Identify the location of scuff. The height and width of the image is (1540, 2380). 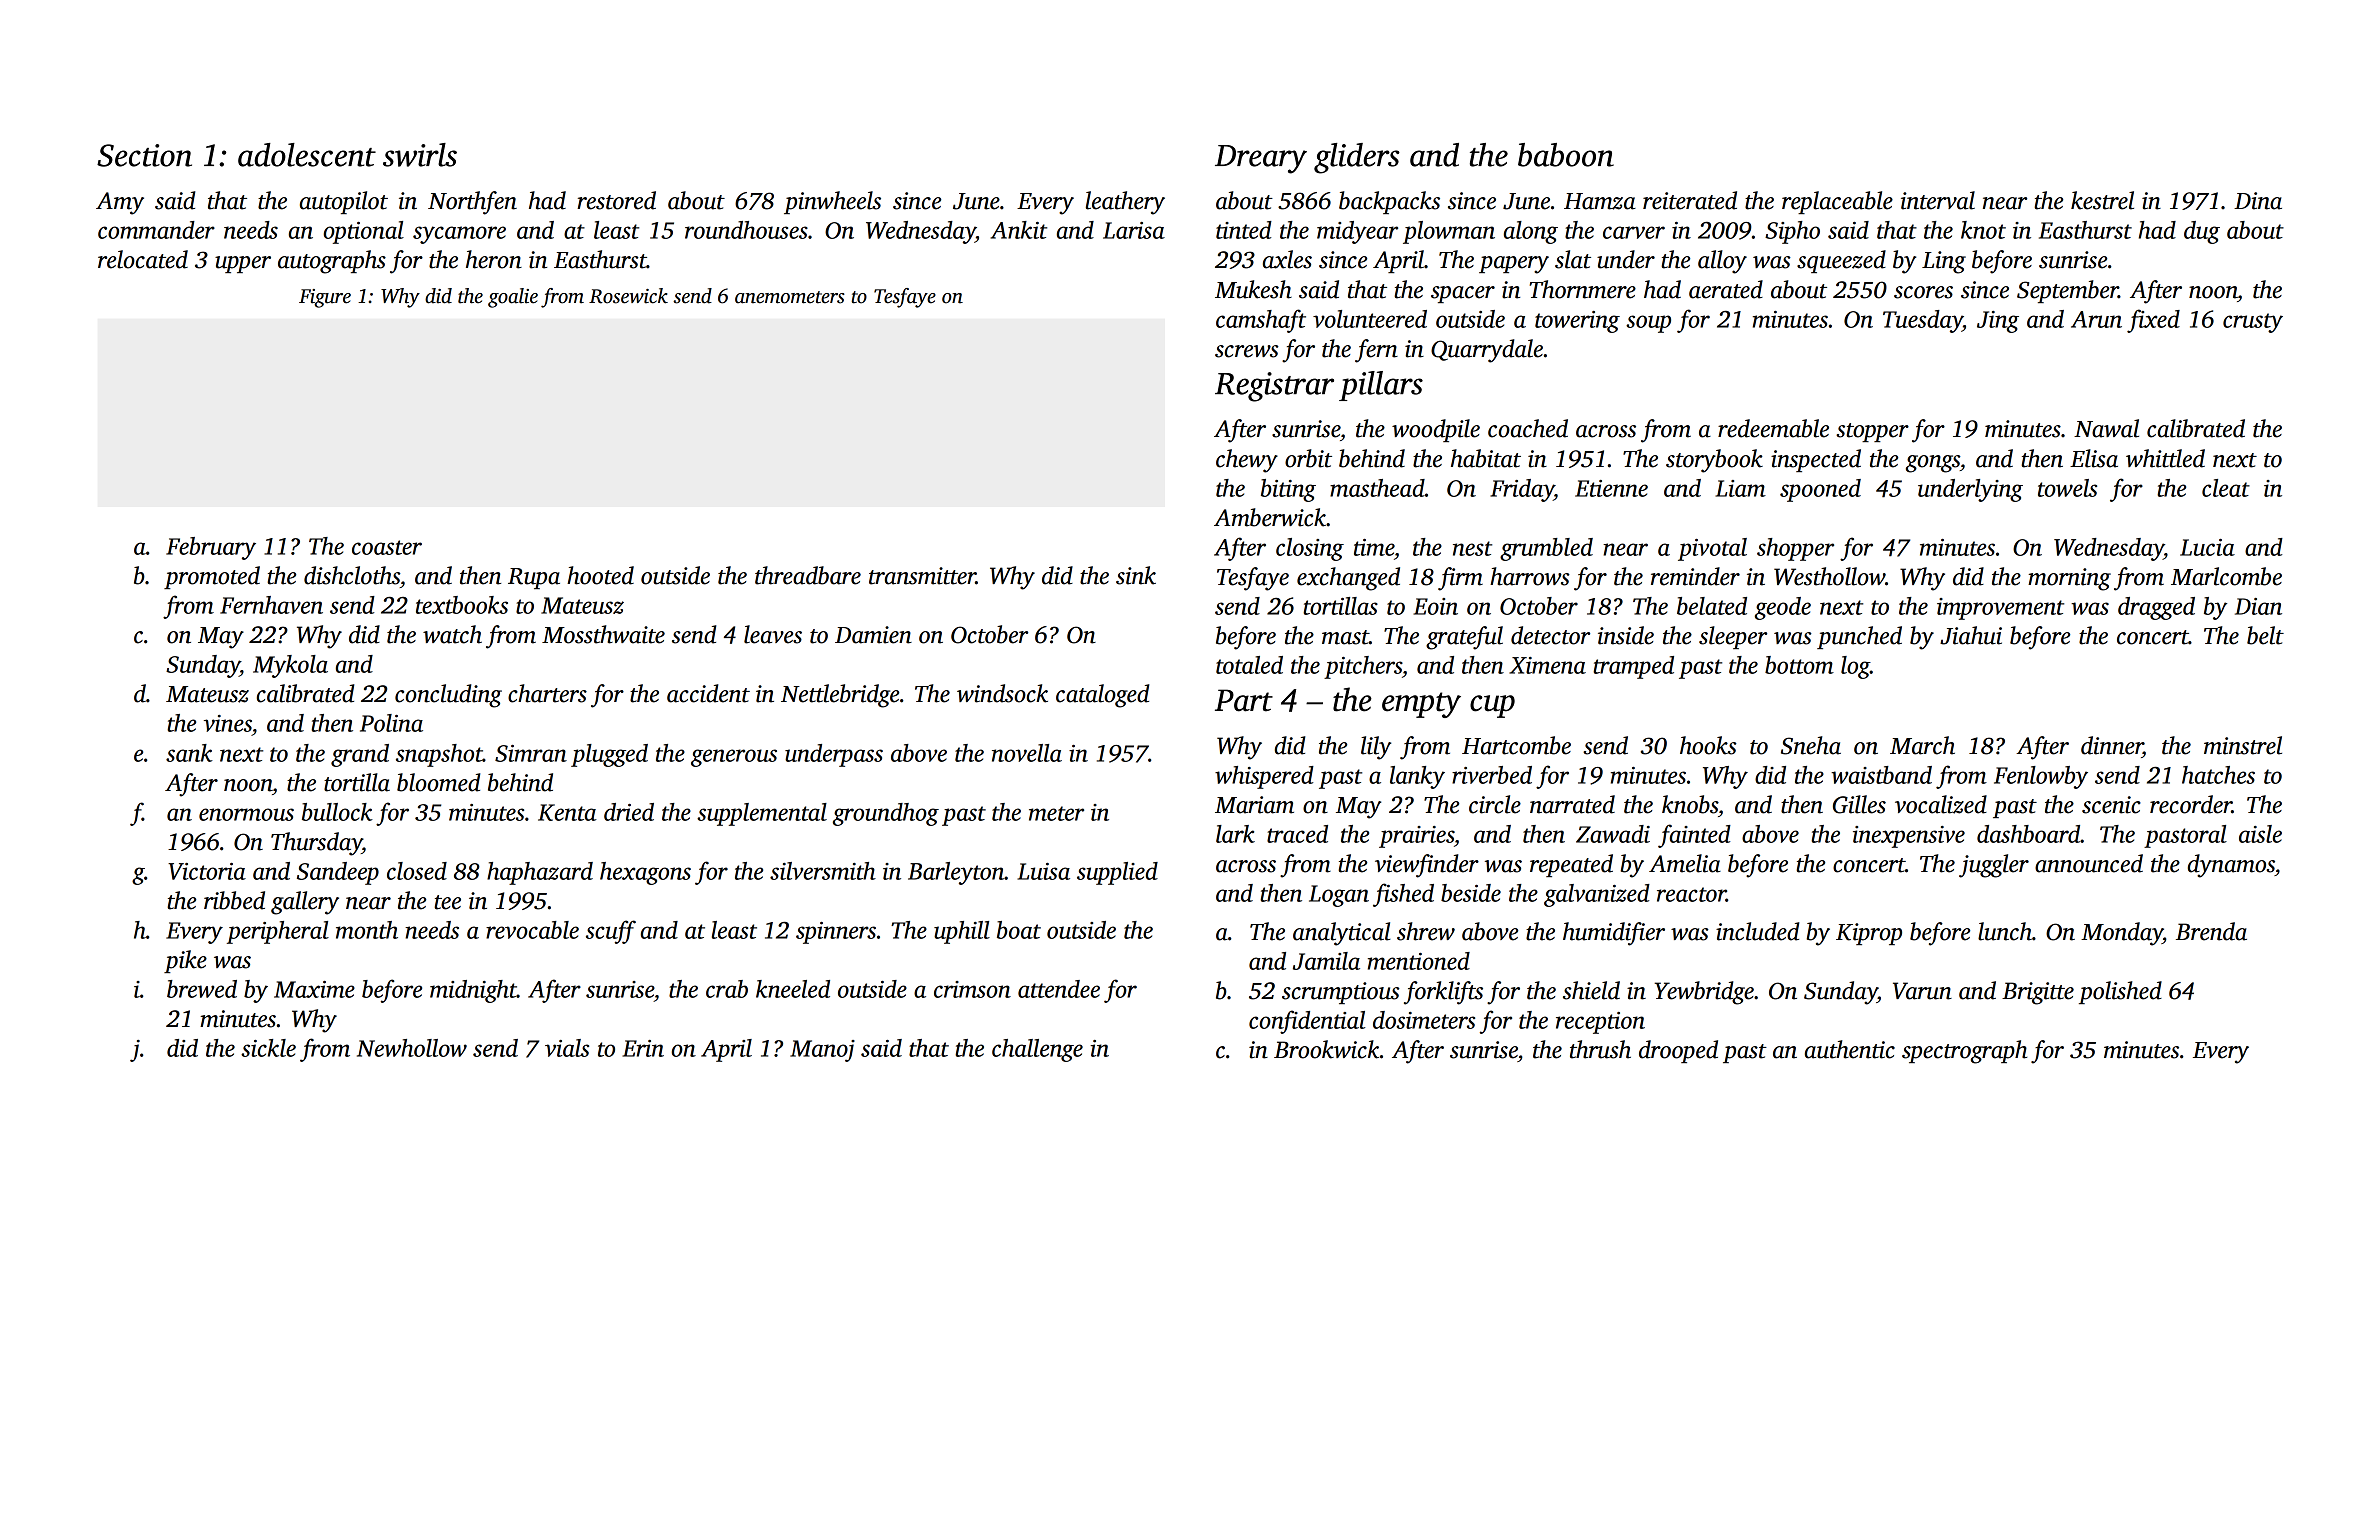
(611, 932).
